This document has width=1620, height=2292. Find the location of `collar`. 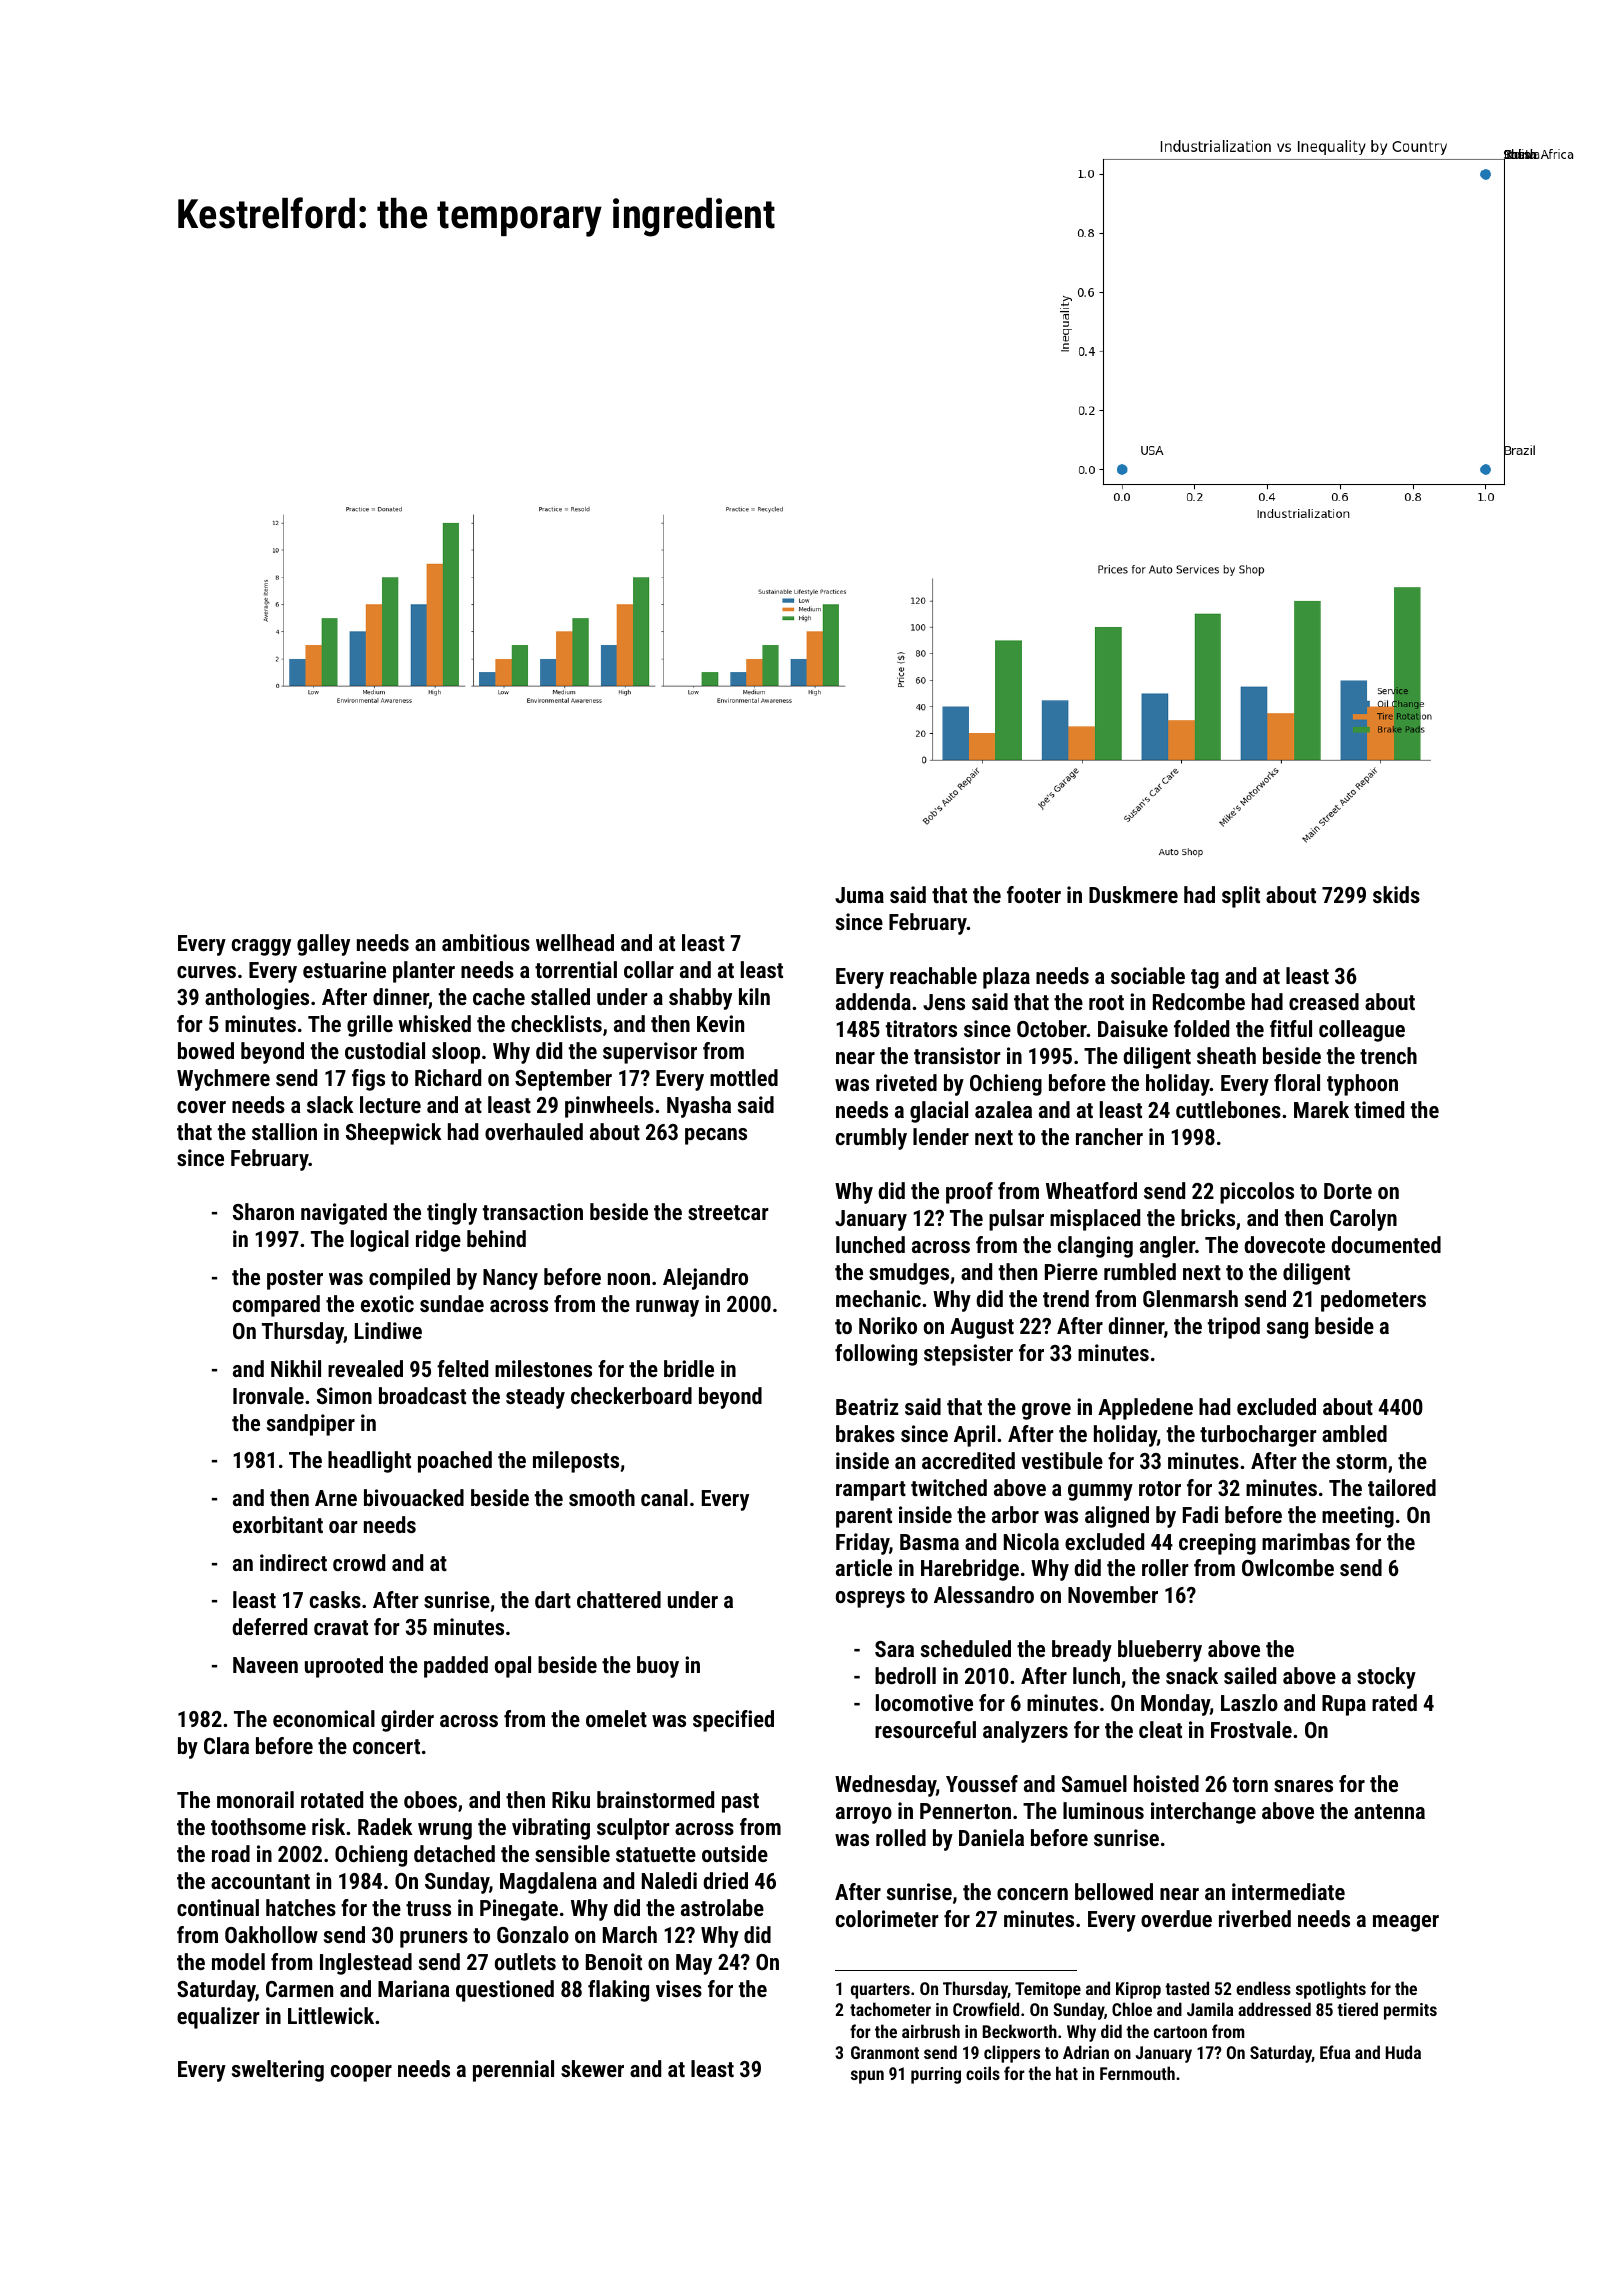

collar is located at coordinates (649, 969).
